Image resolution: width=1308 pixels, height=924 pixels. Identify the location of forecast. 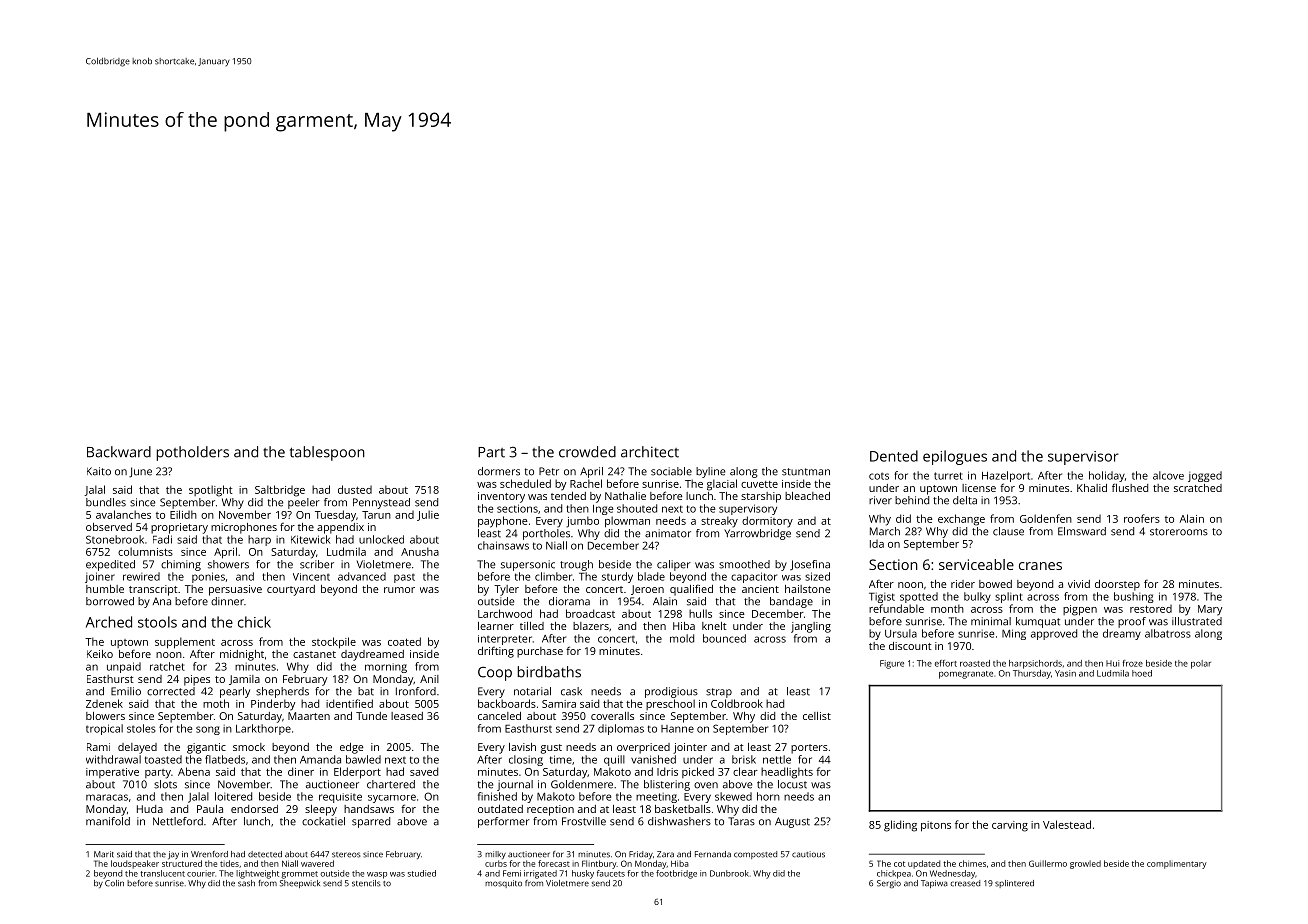
(554, 863).
